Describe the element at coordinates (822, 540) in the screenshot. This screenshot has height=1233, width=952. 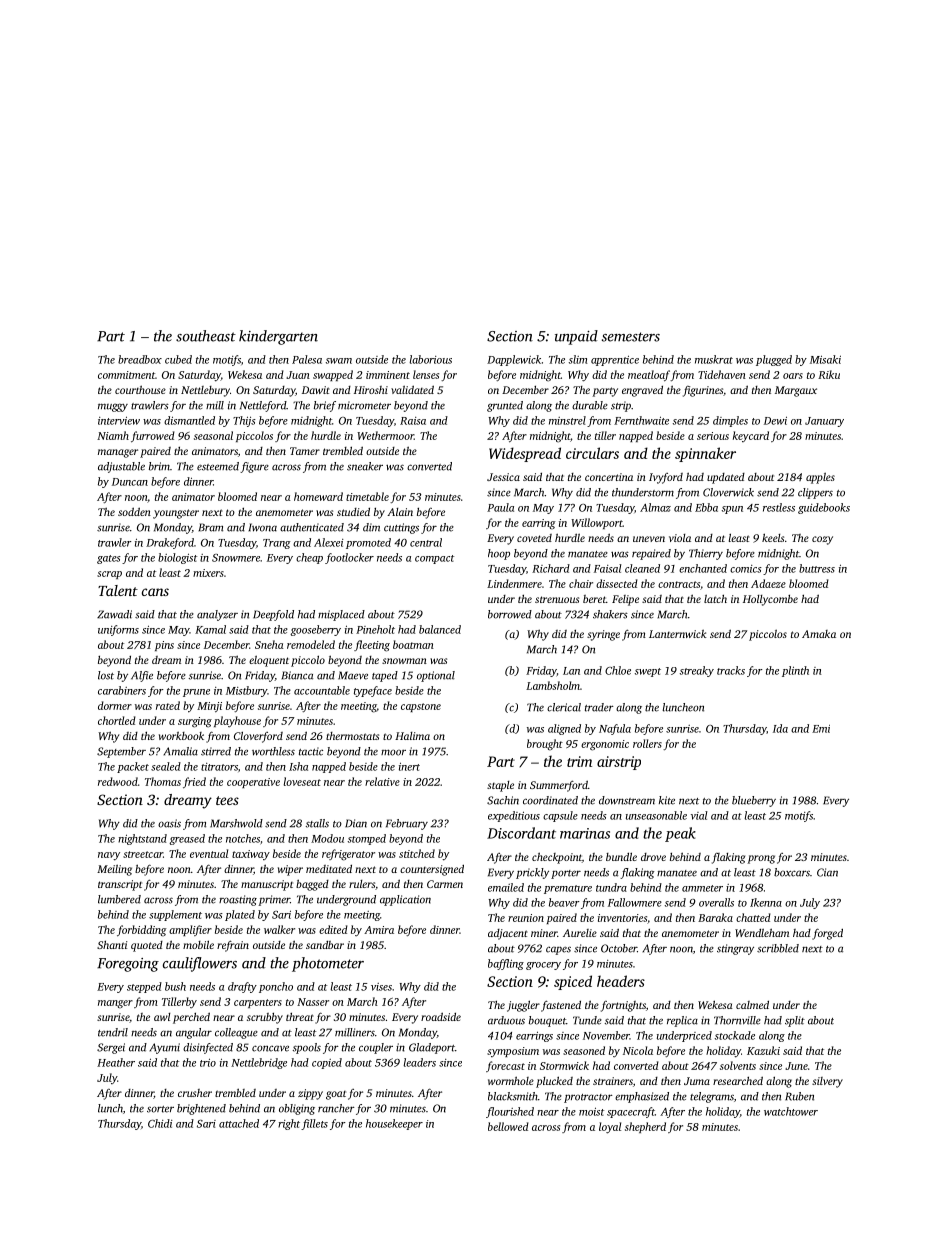
I see `cozy` at that location.
